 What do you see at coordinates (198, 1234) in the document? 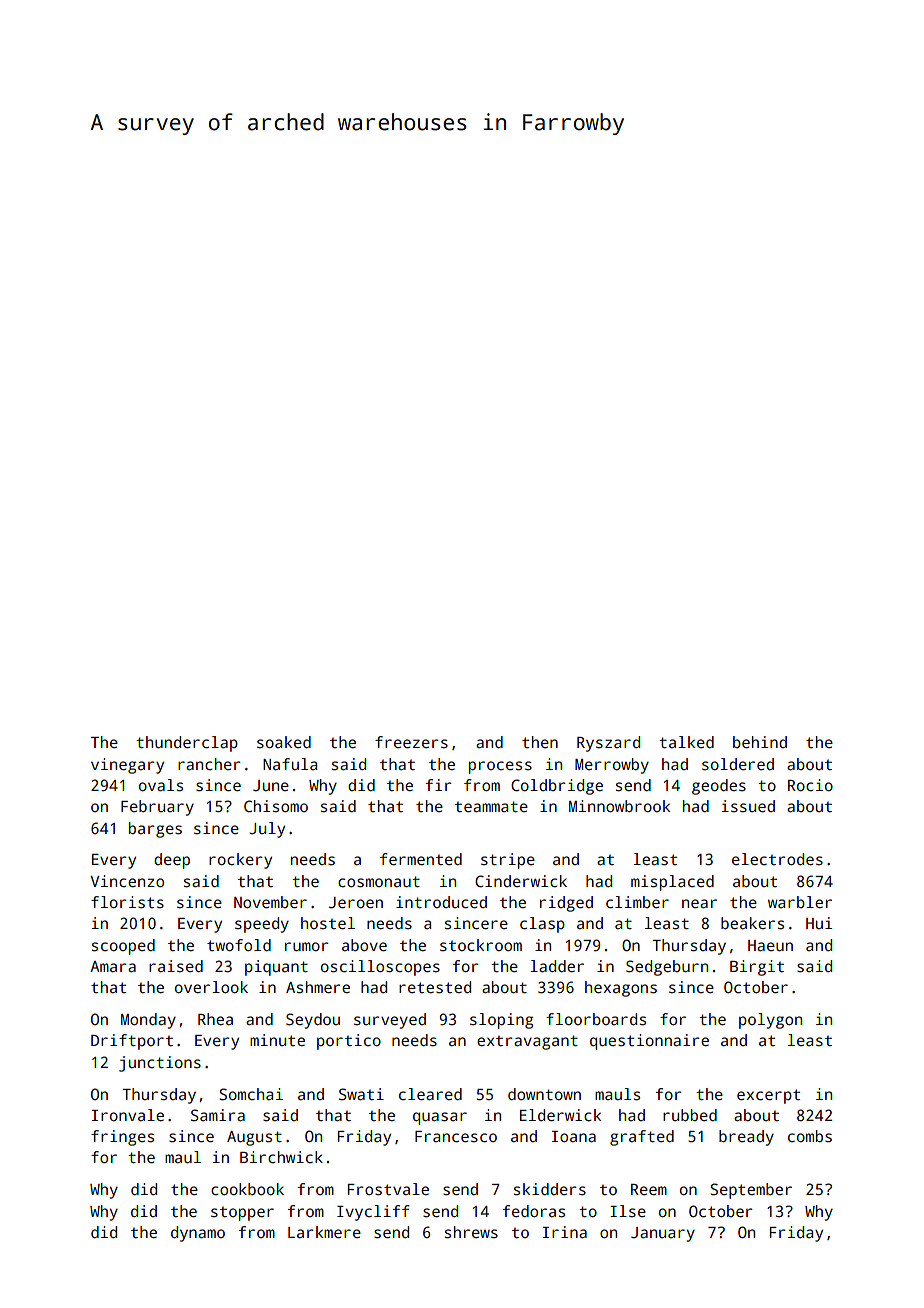
I see `dynamo` at bounding box center [198, 1234].
